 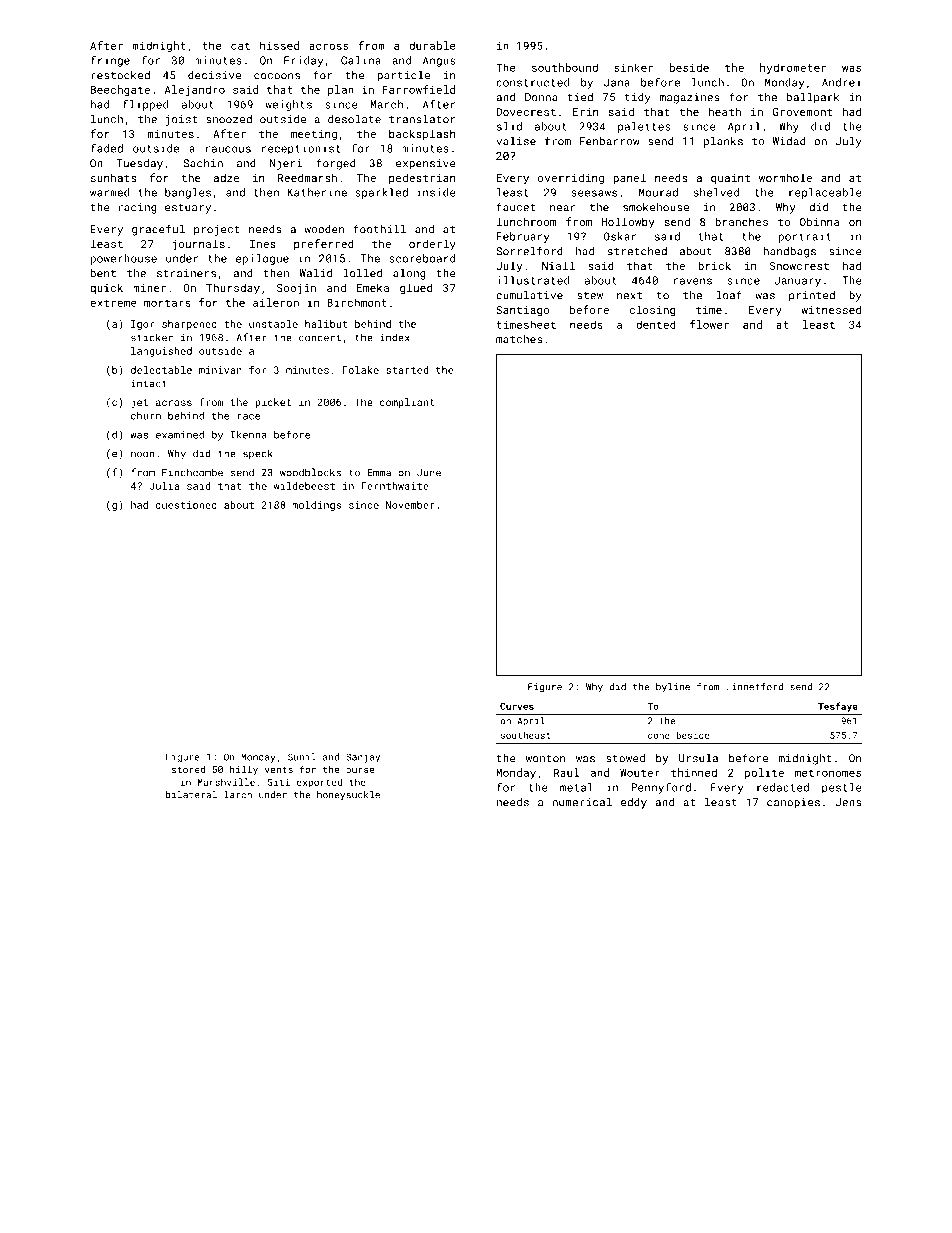 What do you see at coordinates (191, 795) in the screenshot?
I see `bilateral` at bounding box center [191, 795].
